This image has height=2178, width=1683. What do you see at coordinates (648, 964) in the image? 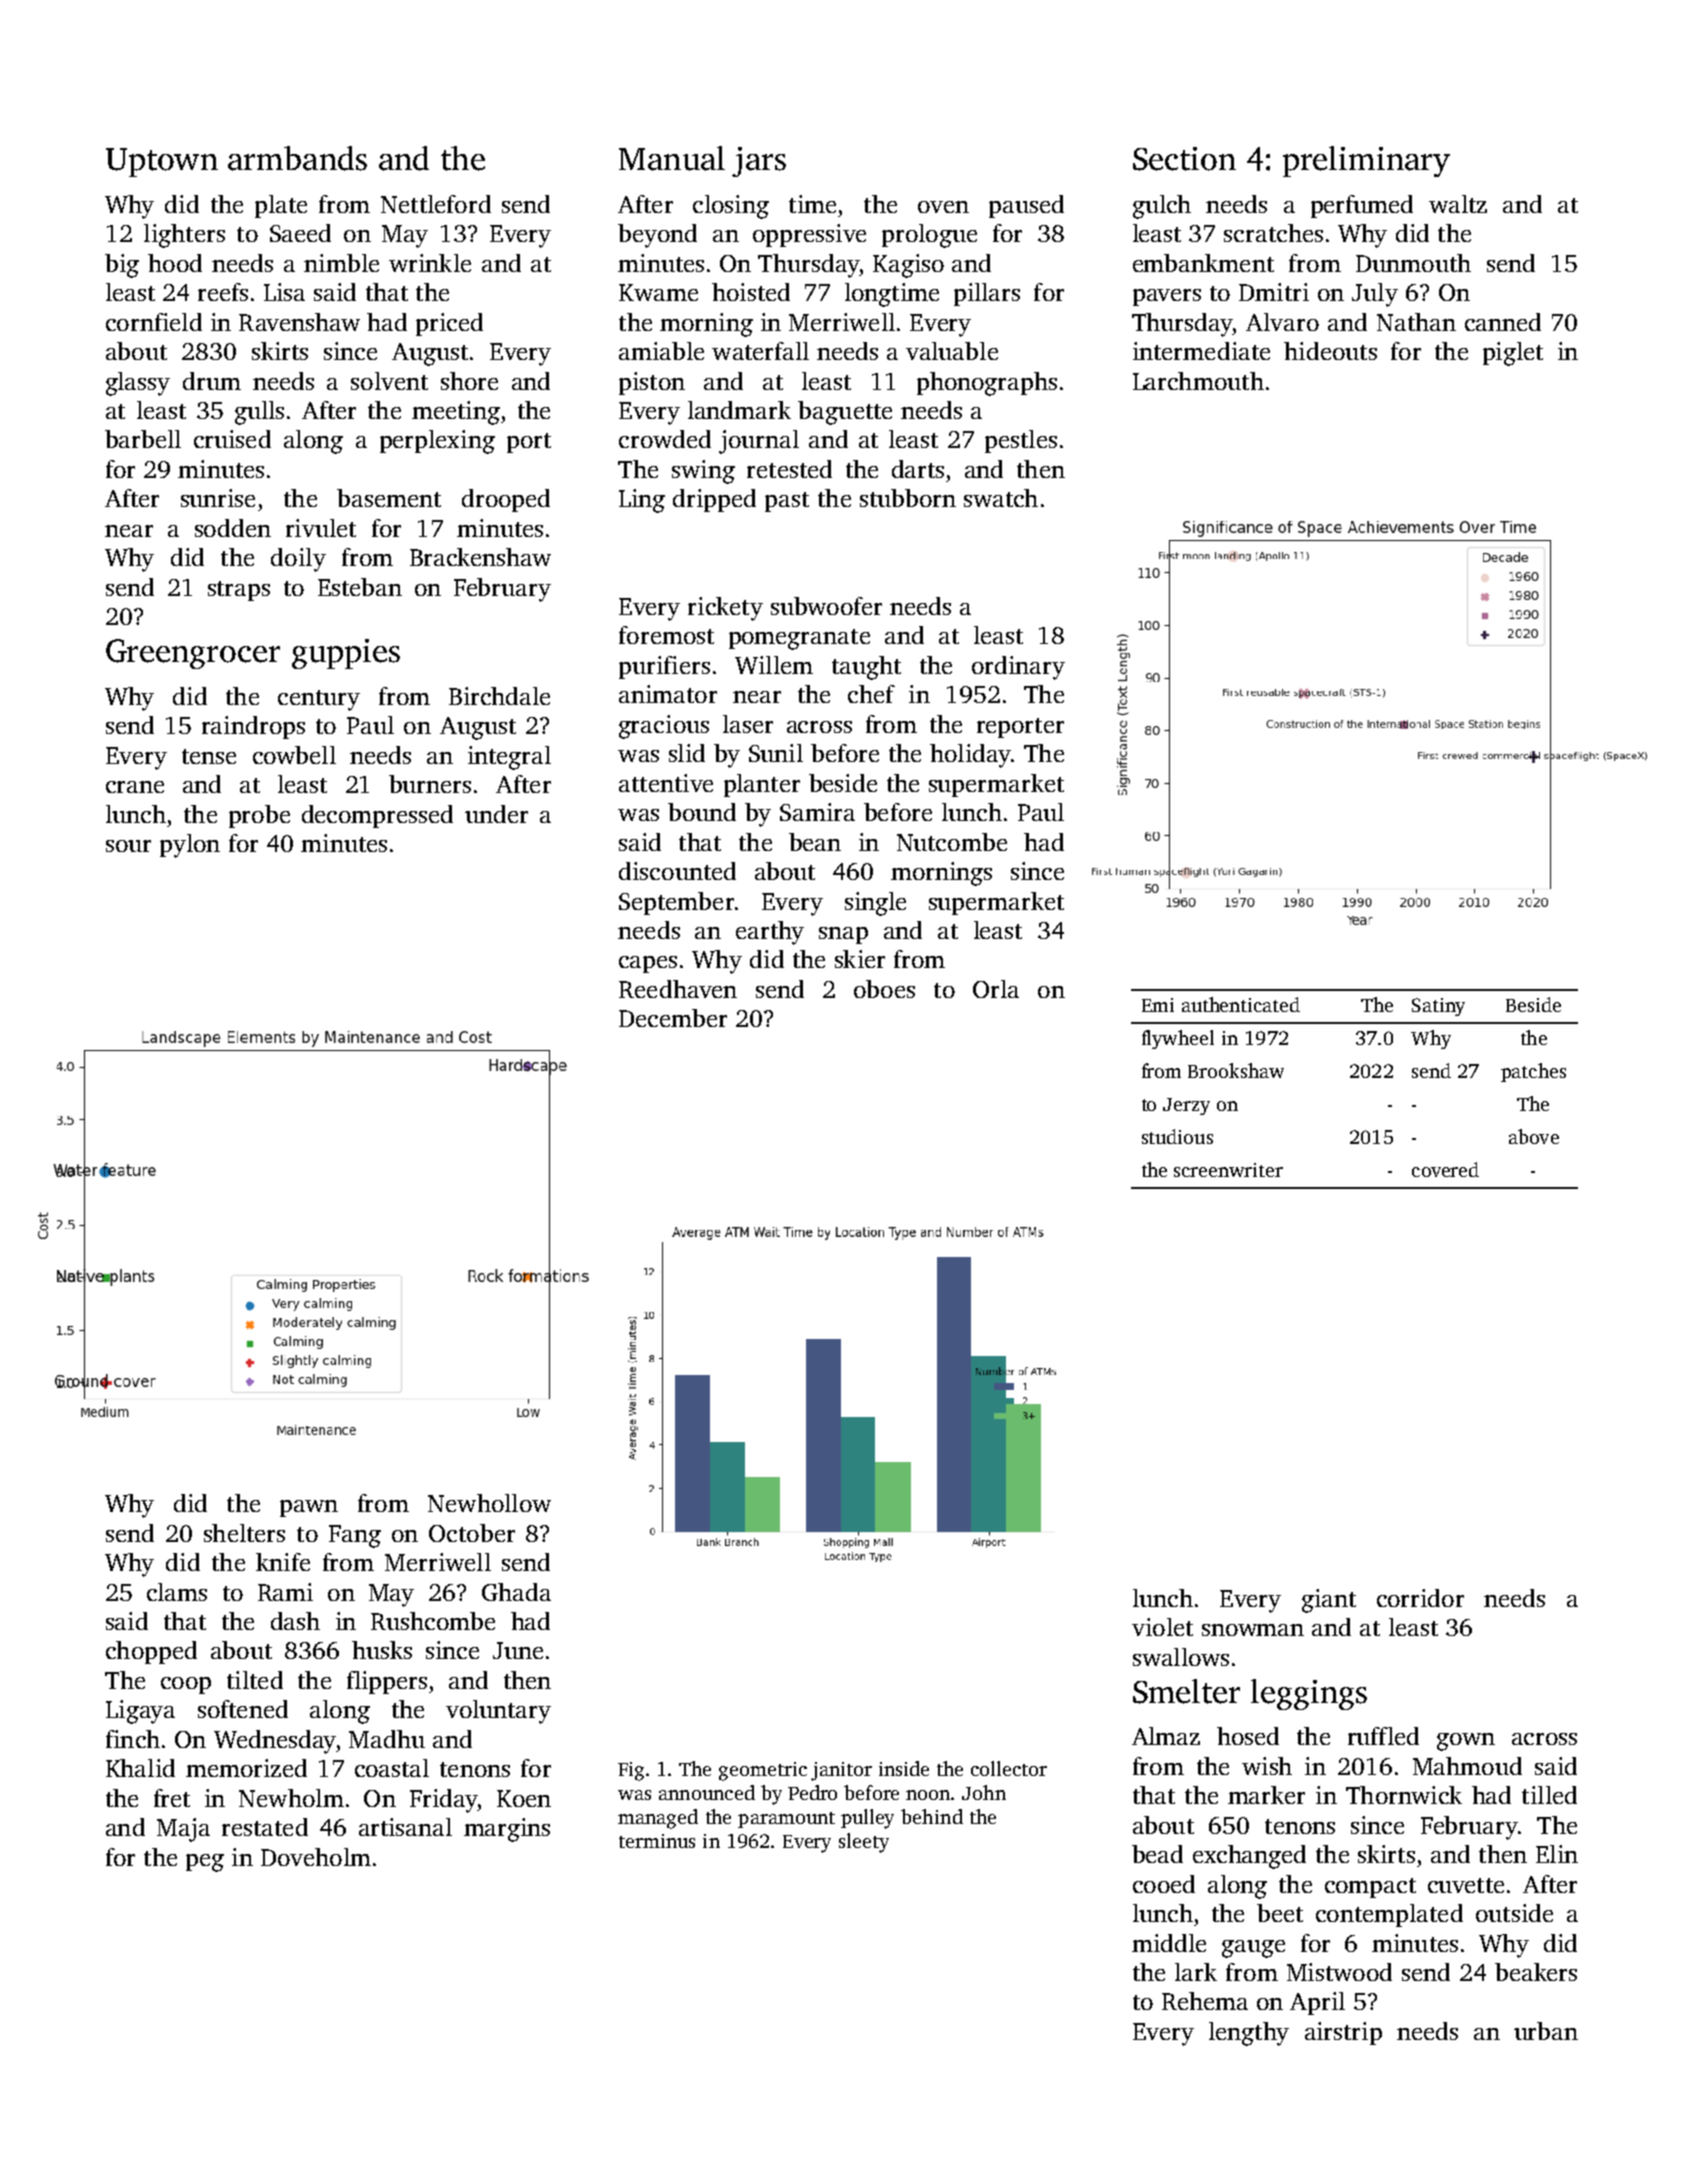
I see `capes` at bounding box center [648, 964].
